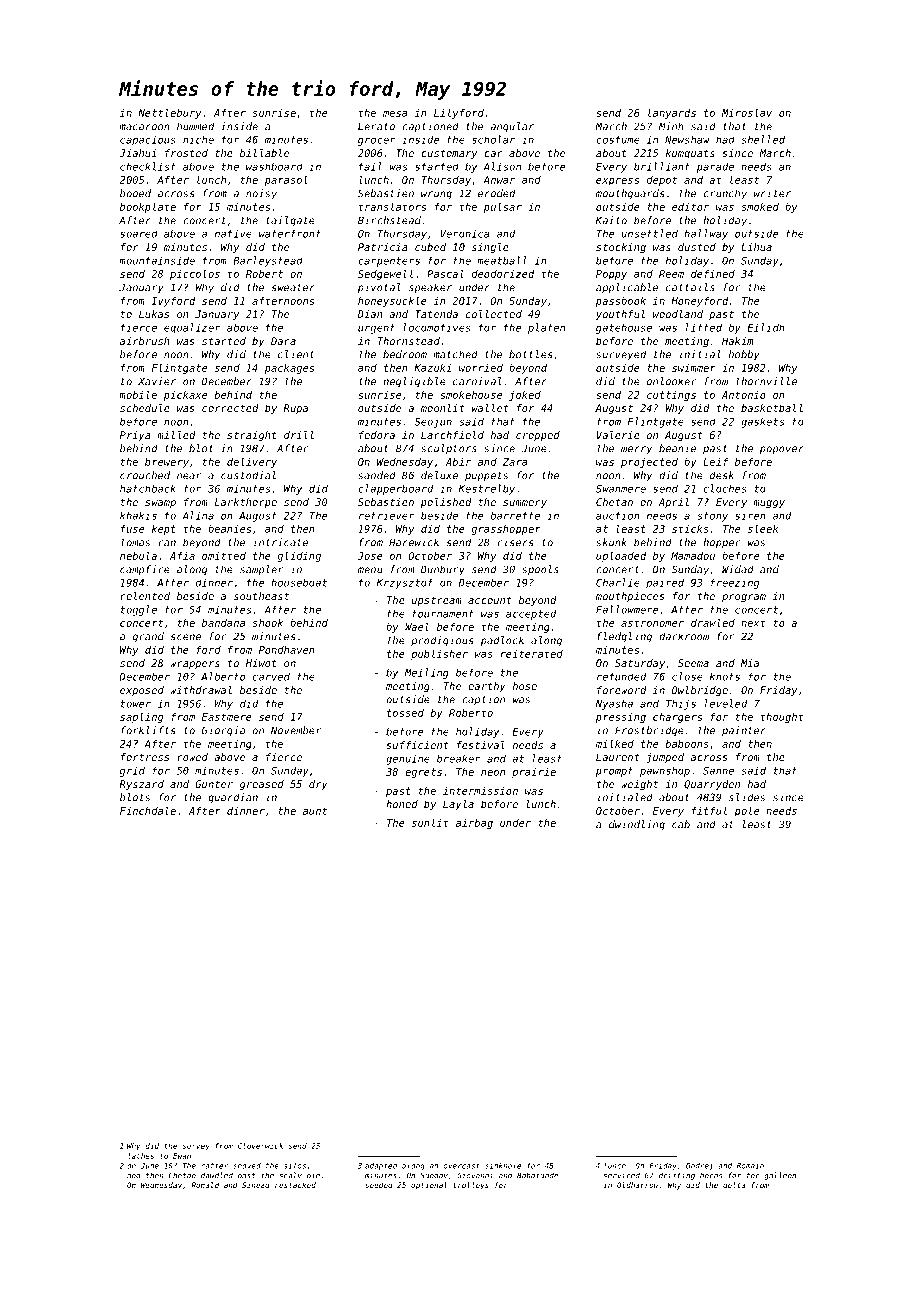 Image resolution: width=924 pixels, height=1308 pixels. Describe the element at coordinates (747, 112) in the screenshot. I see `Miroslav` at that location.
